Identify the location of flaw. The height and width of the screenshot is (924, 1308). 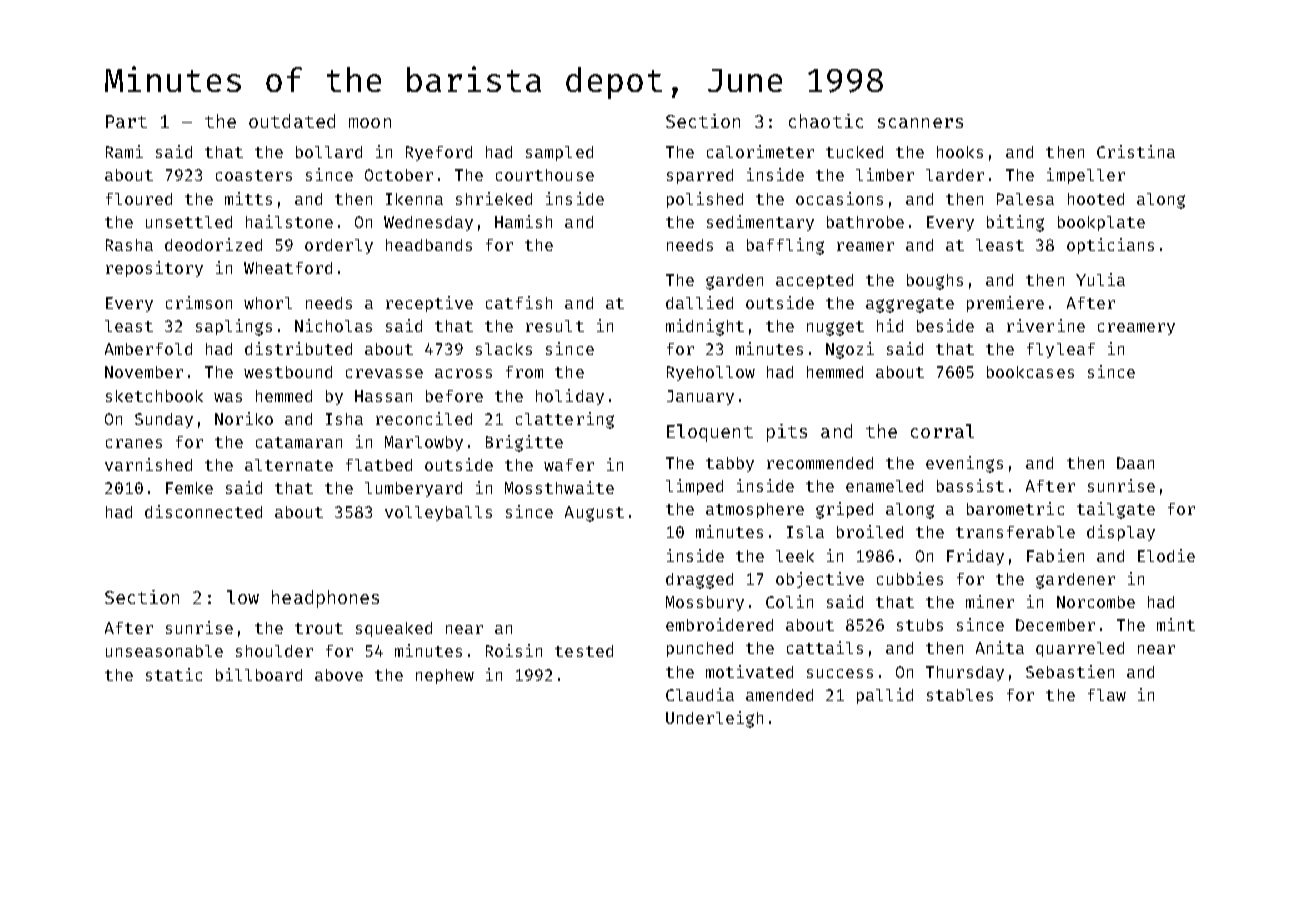
(1107, 695).
